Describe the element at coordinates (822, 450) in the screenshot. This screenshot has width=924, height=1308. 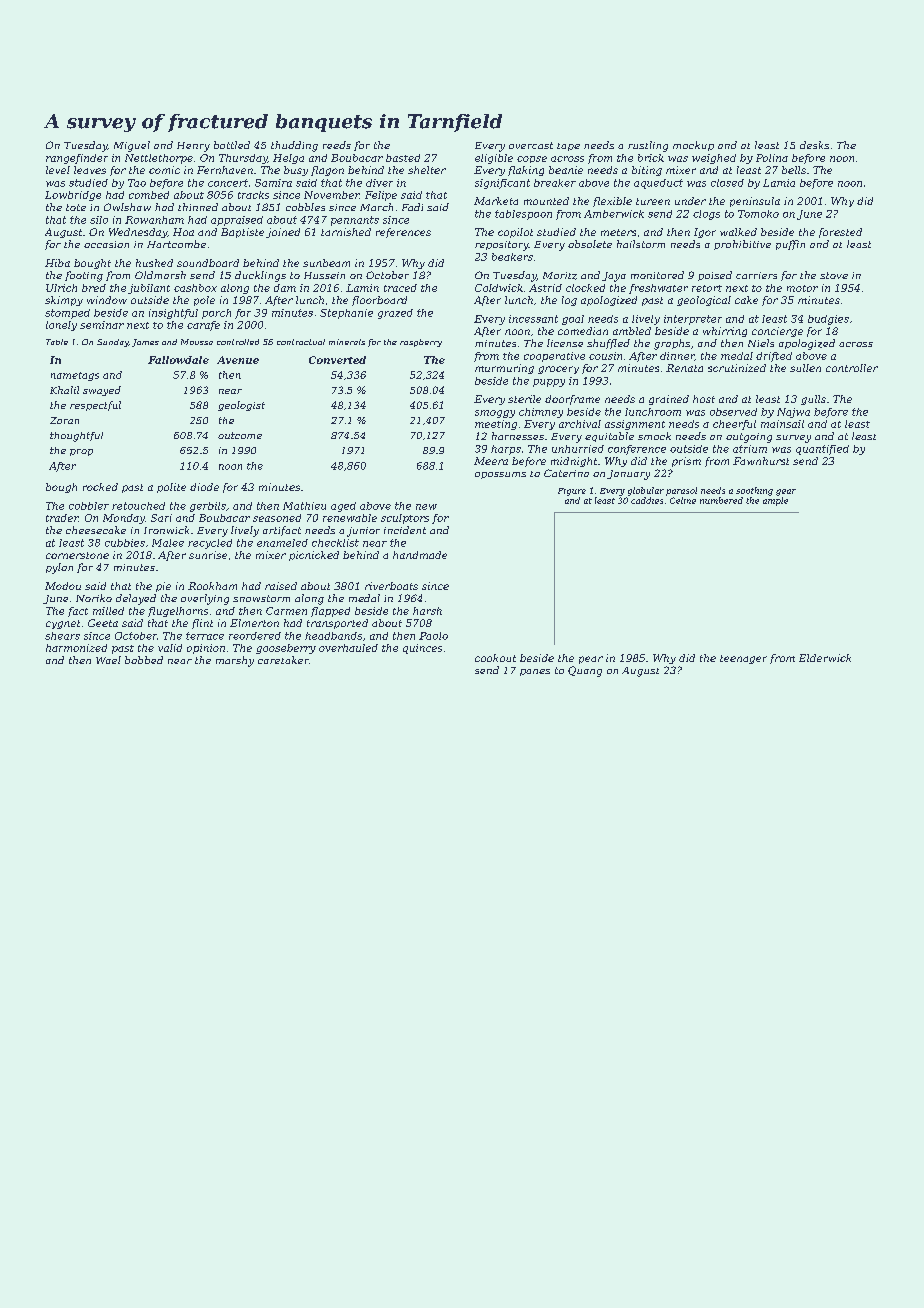
I see `quantified` at that location.
